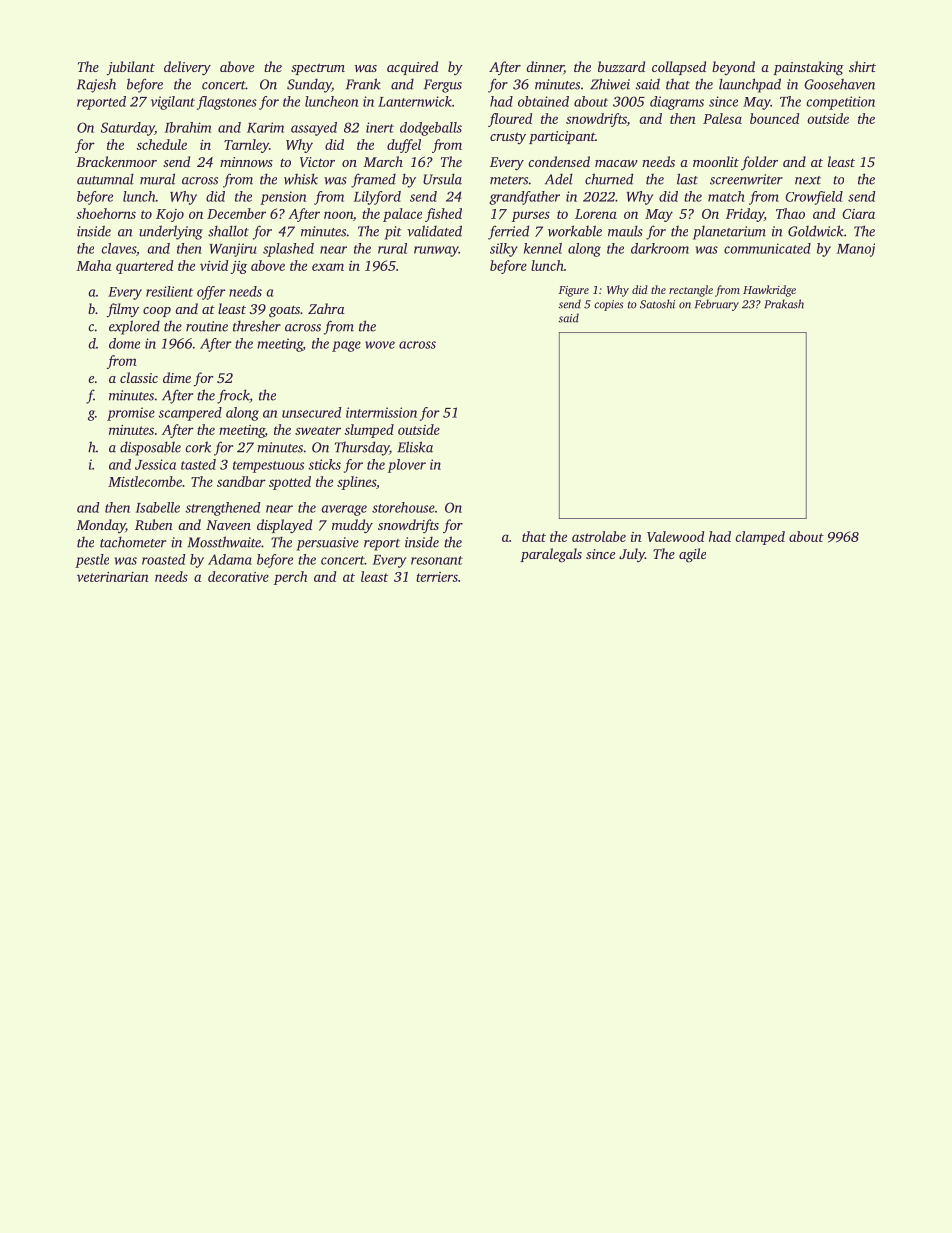 This document has height=1233, width=952. Describe the element at coordinates (403, 507) in the document. I see `storehouse` at that location.
